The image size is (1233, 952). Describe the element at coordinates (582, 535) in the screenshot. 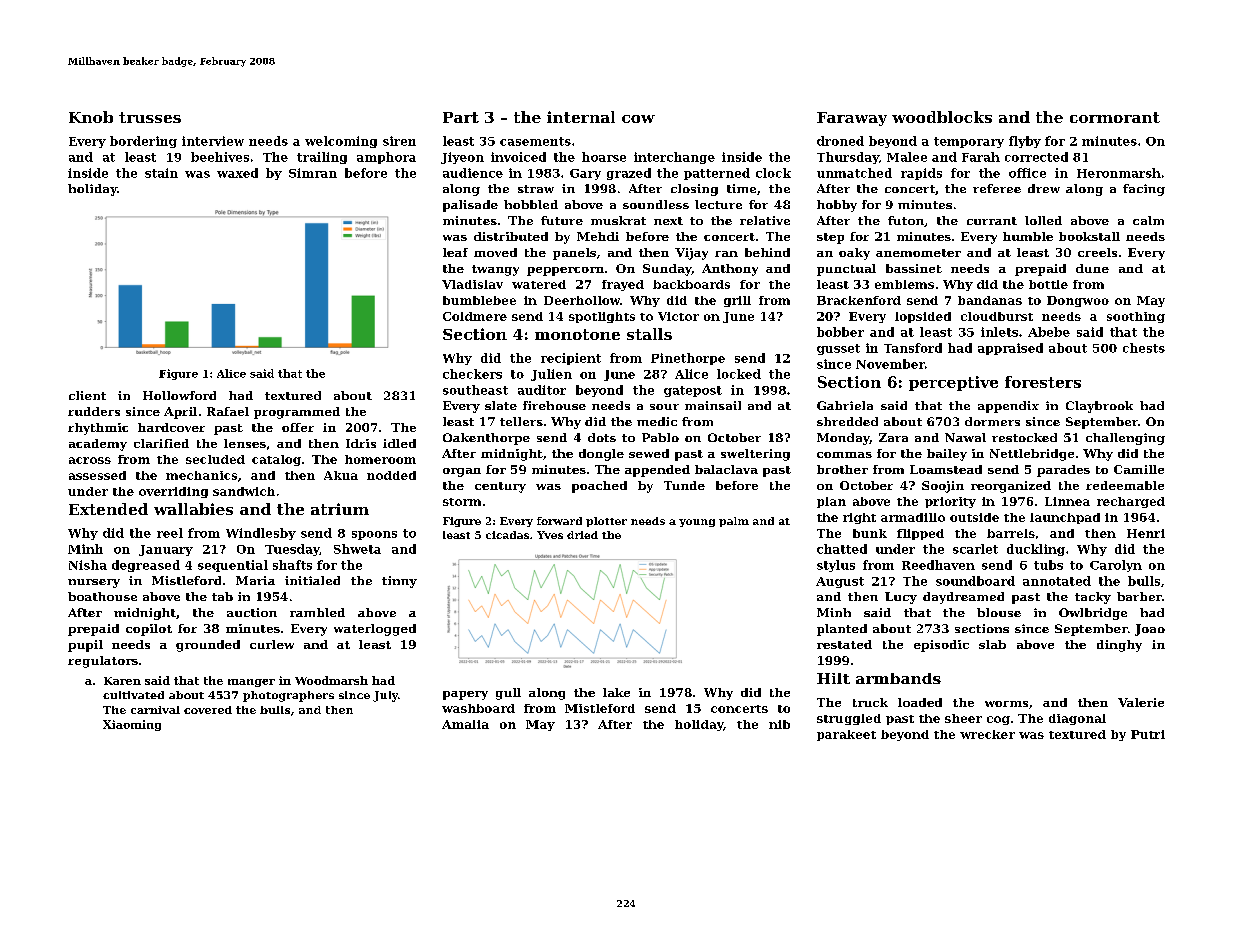

I see `dried` at that location.
